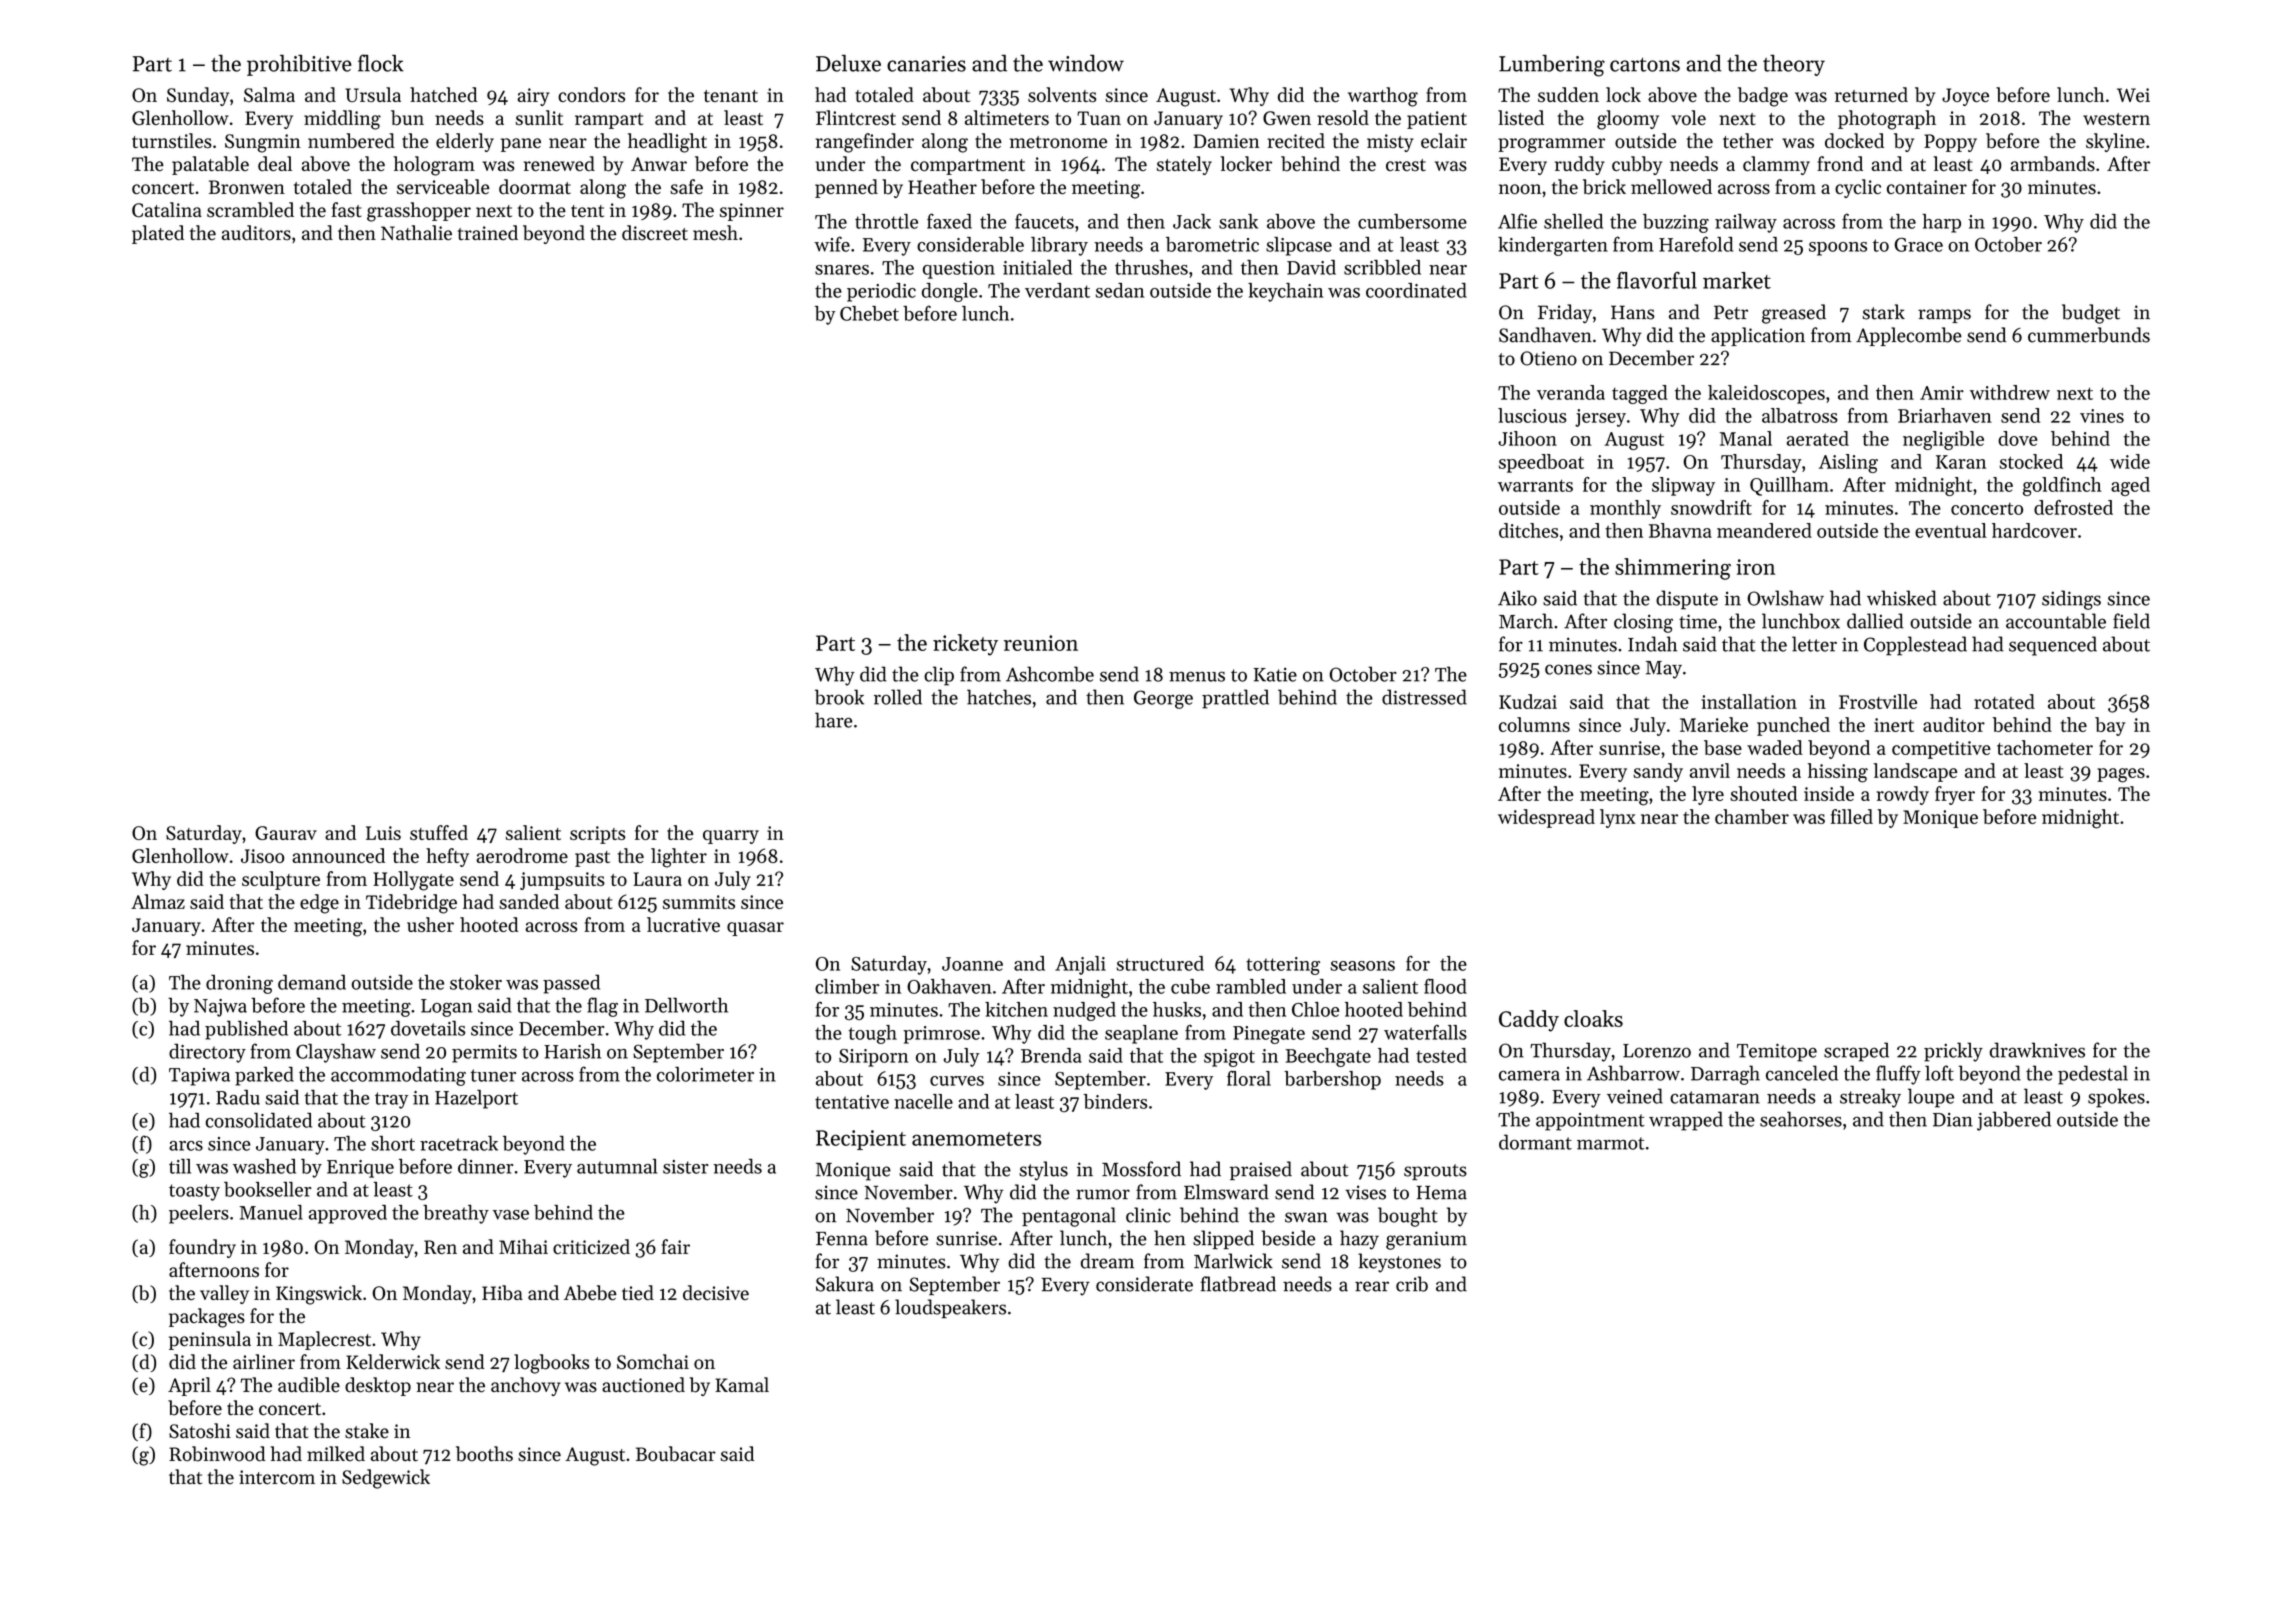  I want to click on Wei, so click(2133, 95).
